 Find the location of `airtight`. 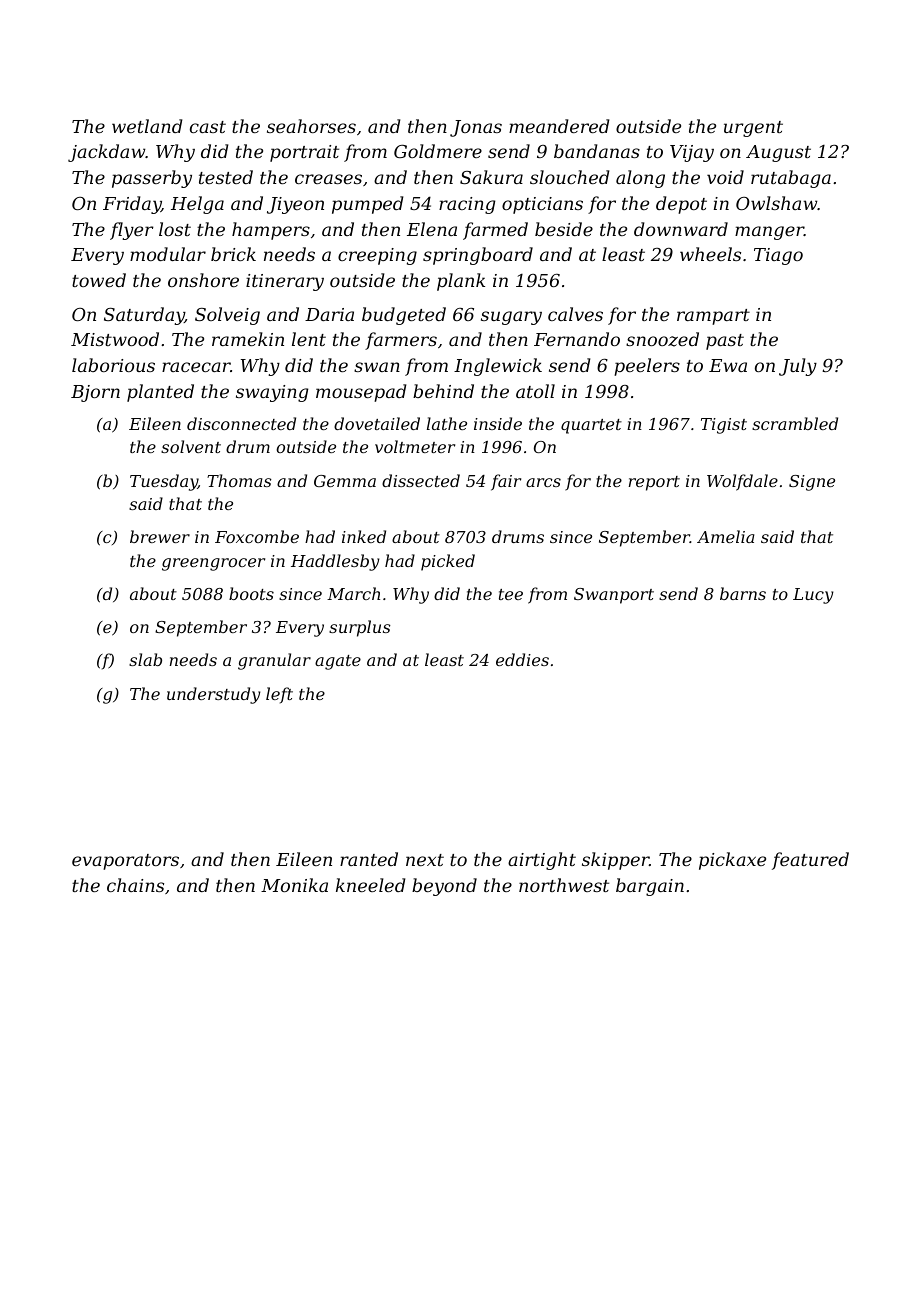

airtight is located at coordinates (542, 861).
